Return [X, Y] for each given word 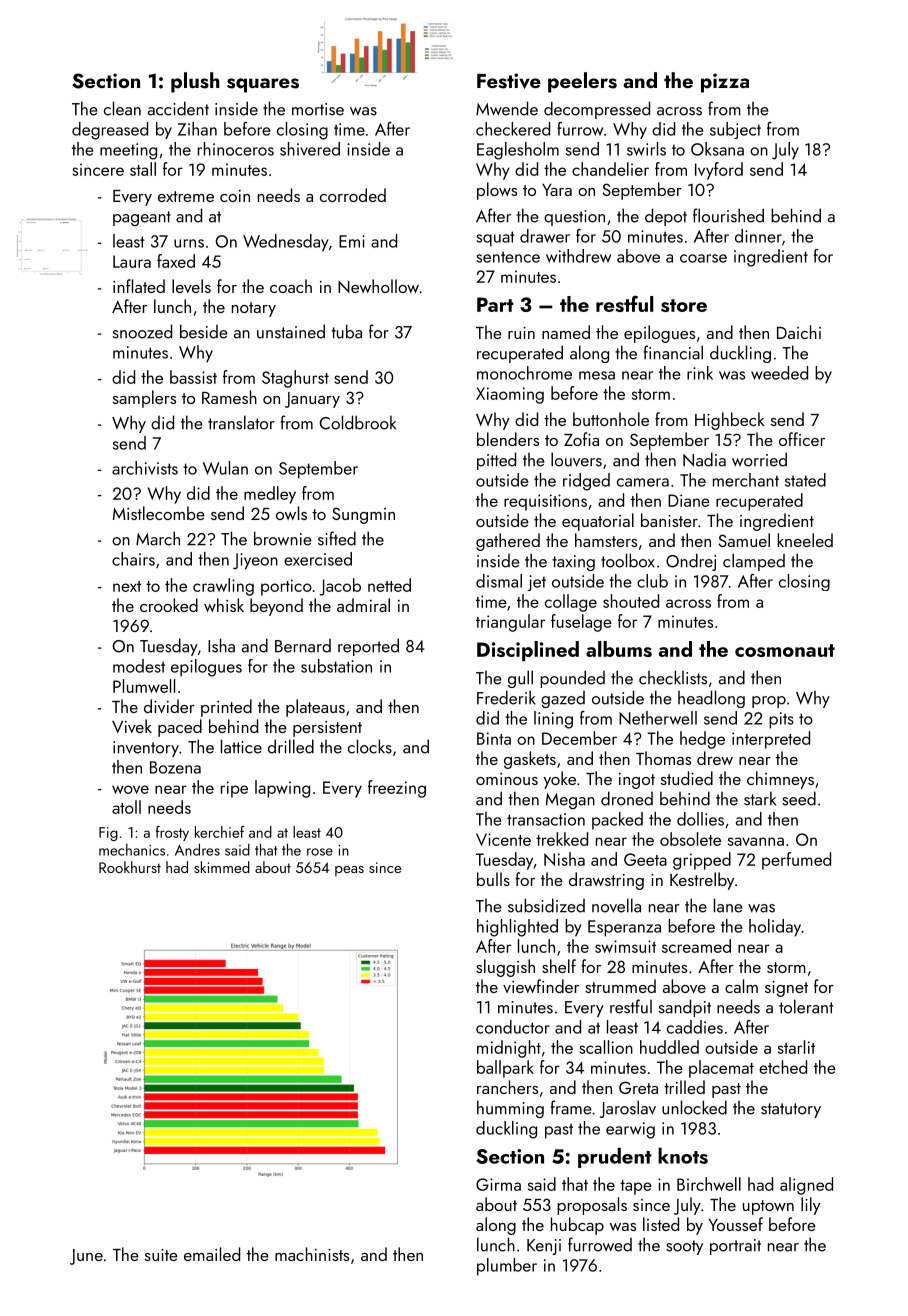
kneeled [805, 540]
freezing [397, 789]
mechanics [132, 849]
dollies [700, 819]
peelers [582, 82]
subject [735, 130]
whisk [224, 605]
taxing [573, 563]
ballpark [505, 1069]
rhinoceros [236, 149]
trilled [684, 1087]
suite [161, 1255]
